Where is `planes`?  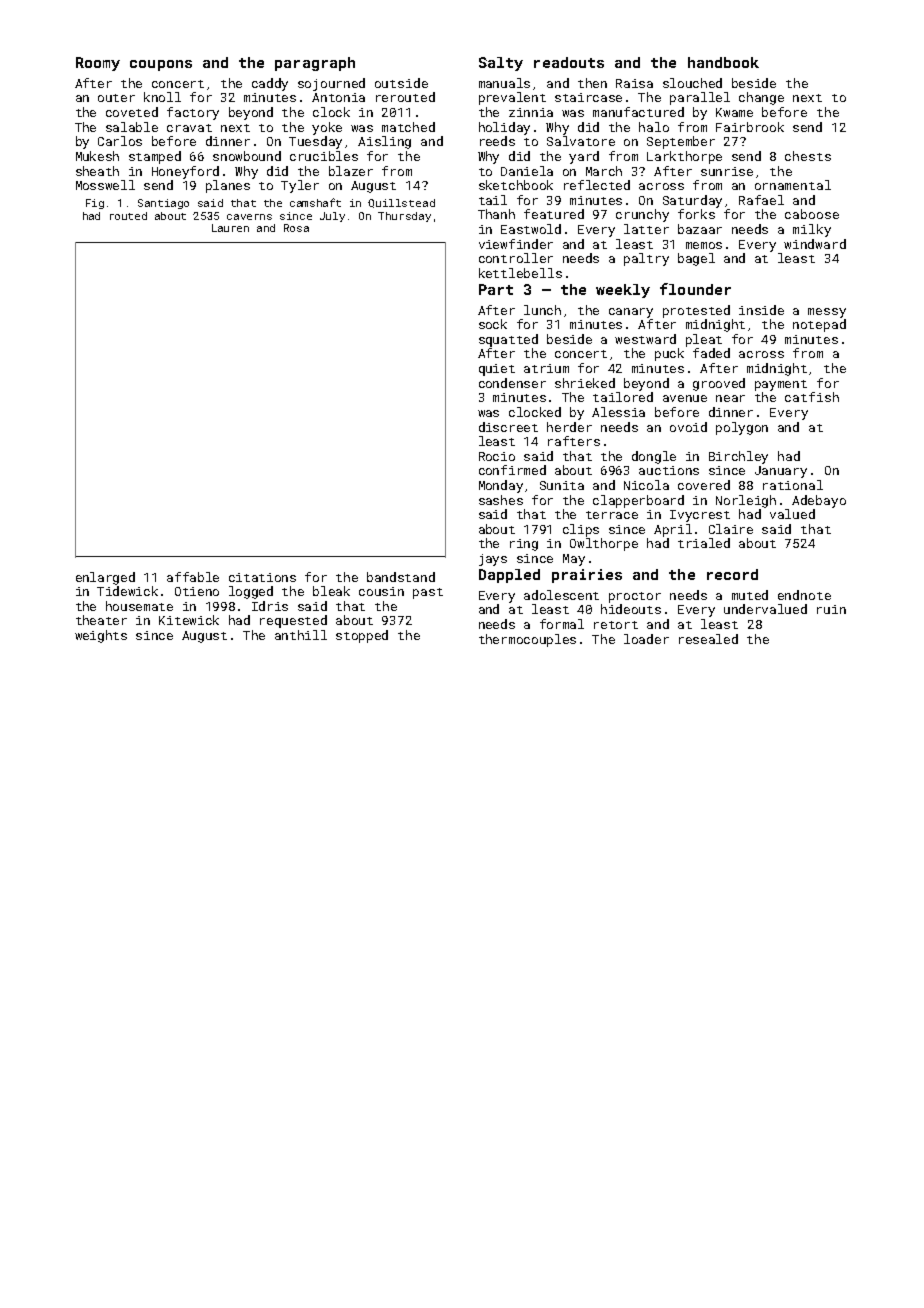
planes is located at coordinates (228, 186).
